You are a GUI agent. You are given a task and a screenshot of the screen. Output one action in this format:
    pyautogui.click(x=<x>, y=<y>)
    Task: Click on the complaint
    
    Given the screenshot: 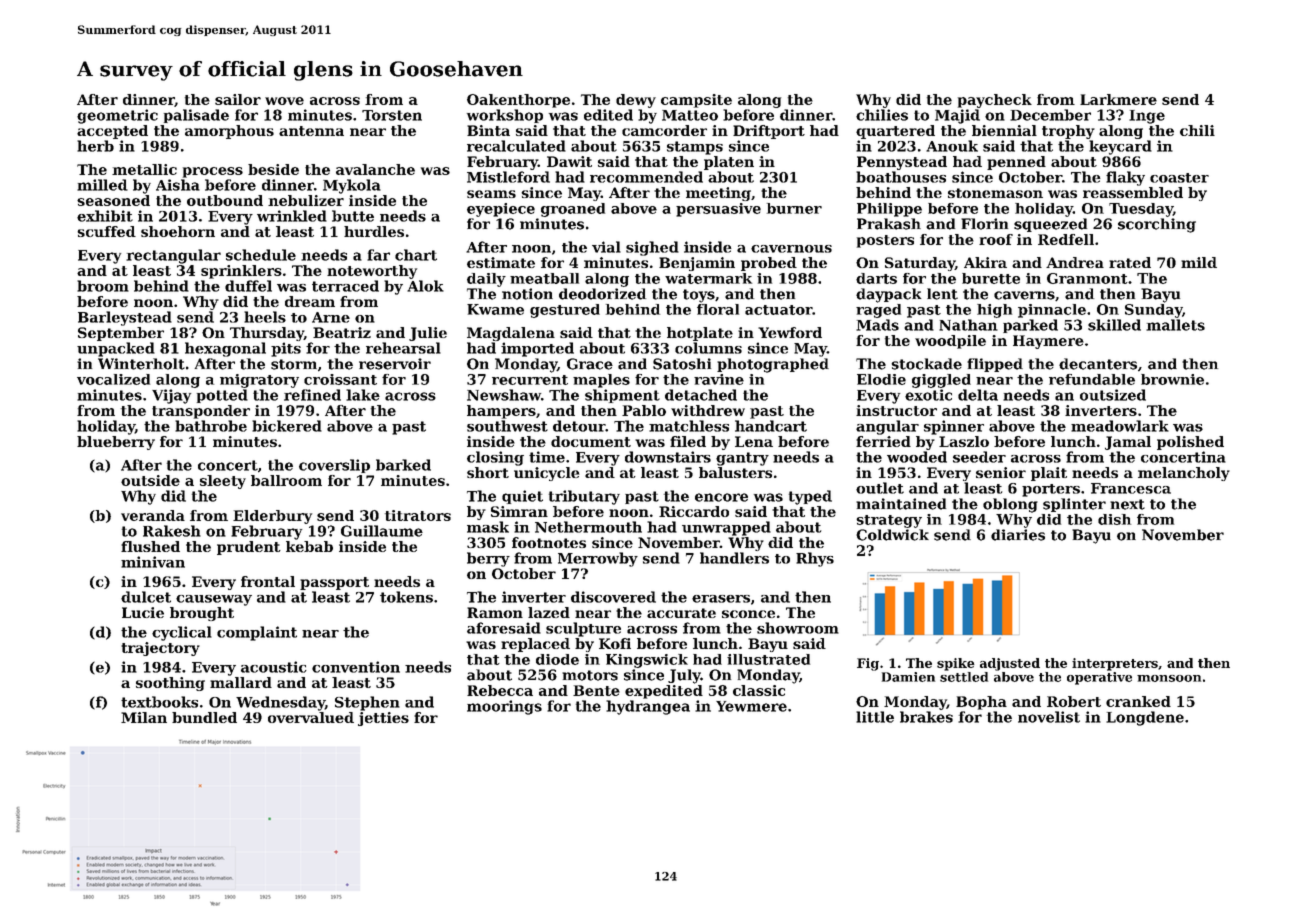 What is the action you would take?
    pyautogui.click(x=257, y=633)
